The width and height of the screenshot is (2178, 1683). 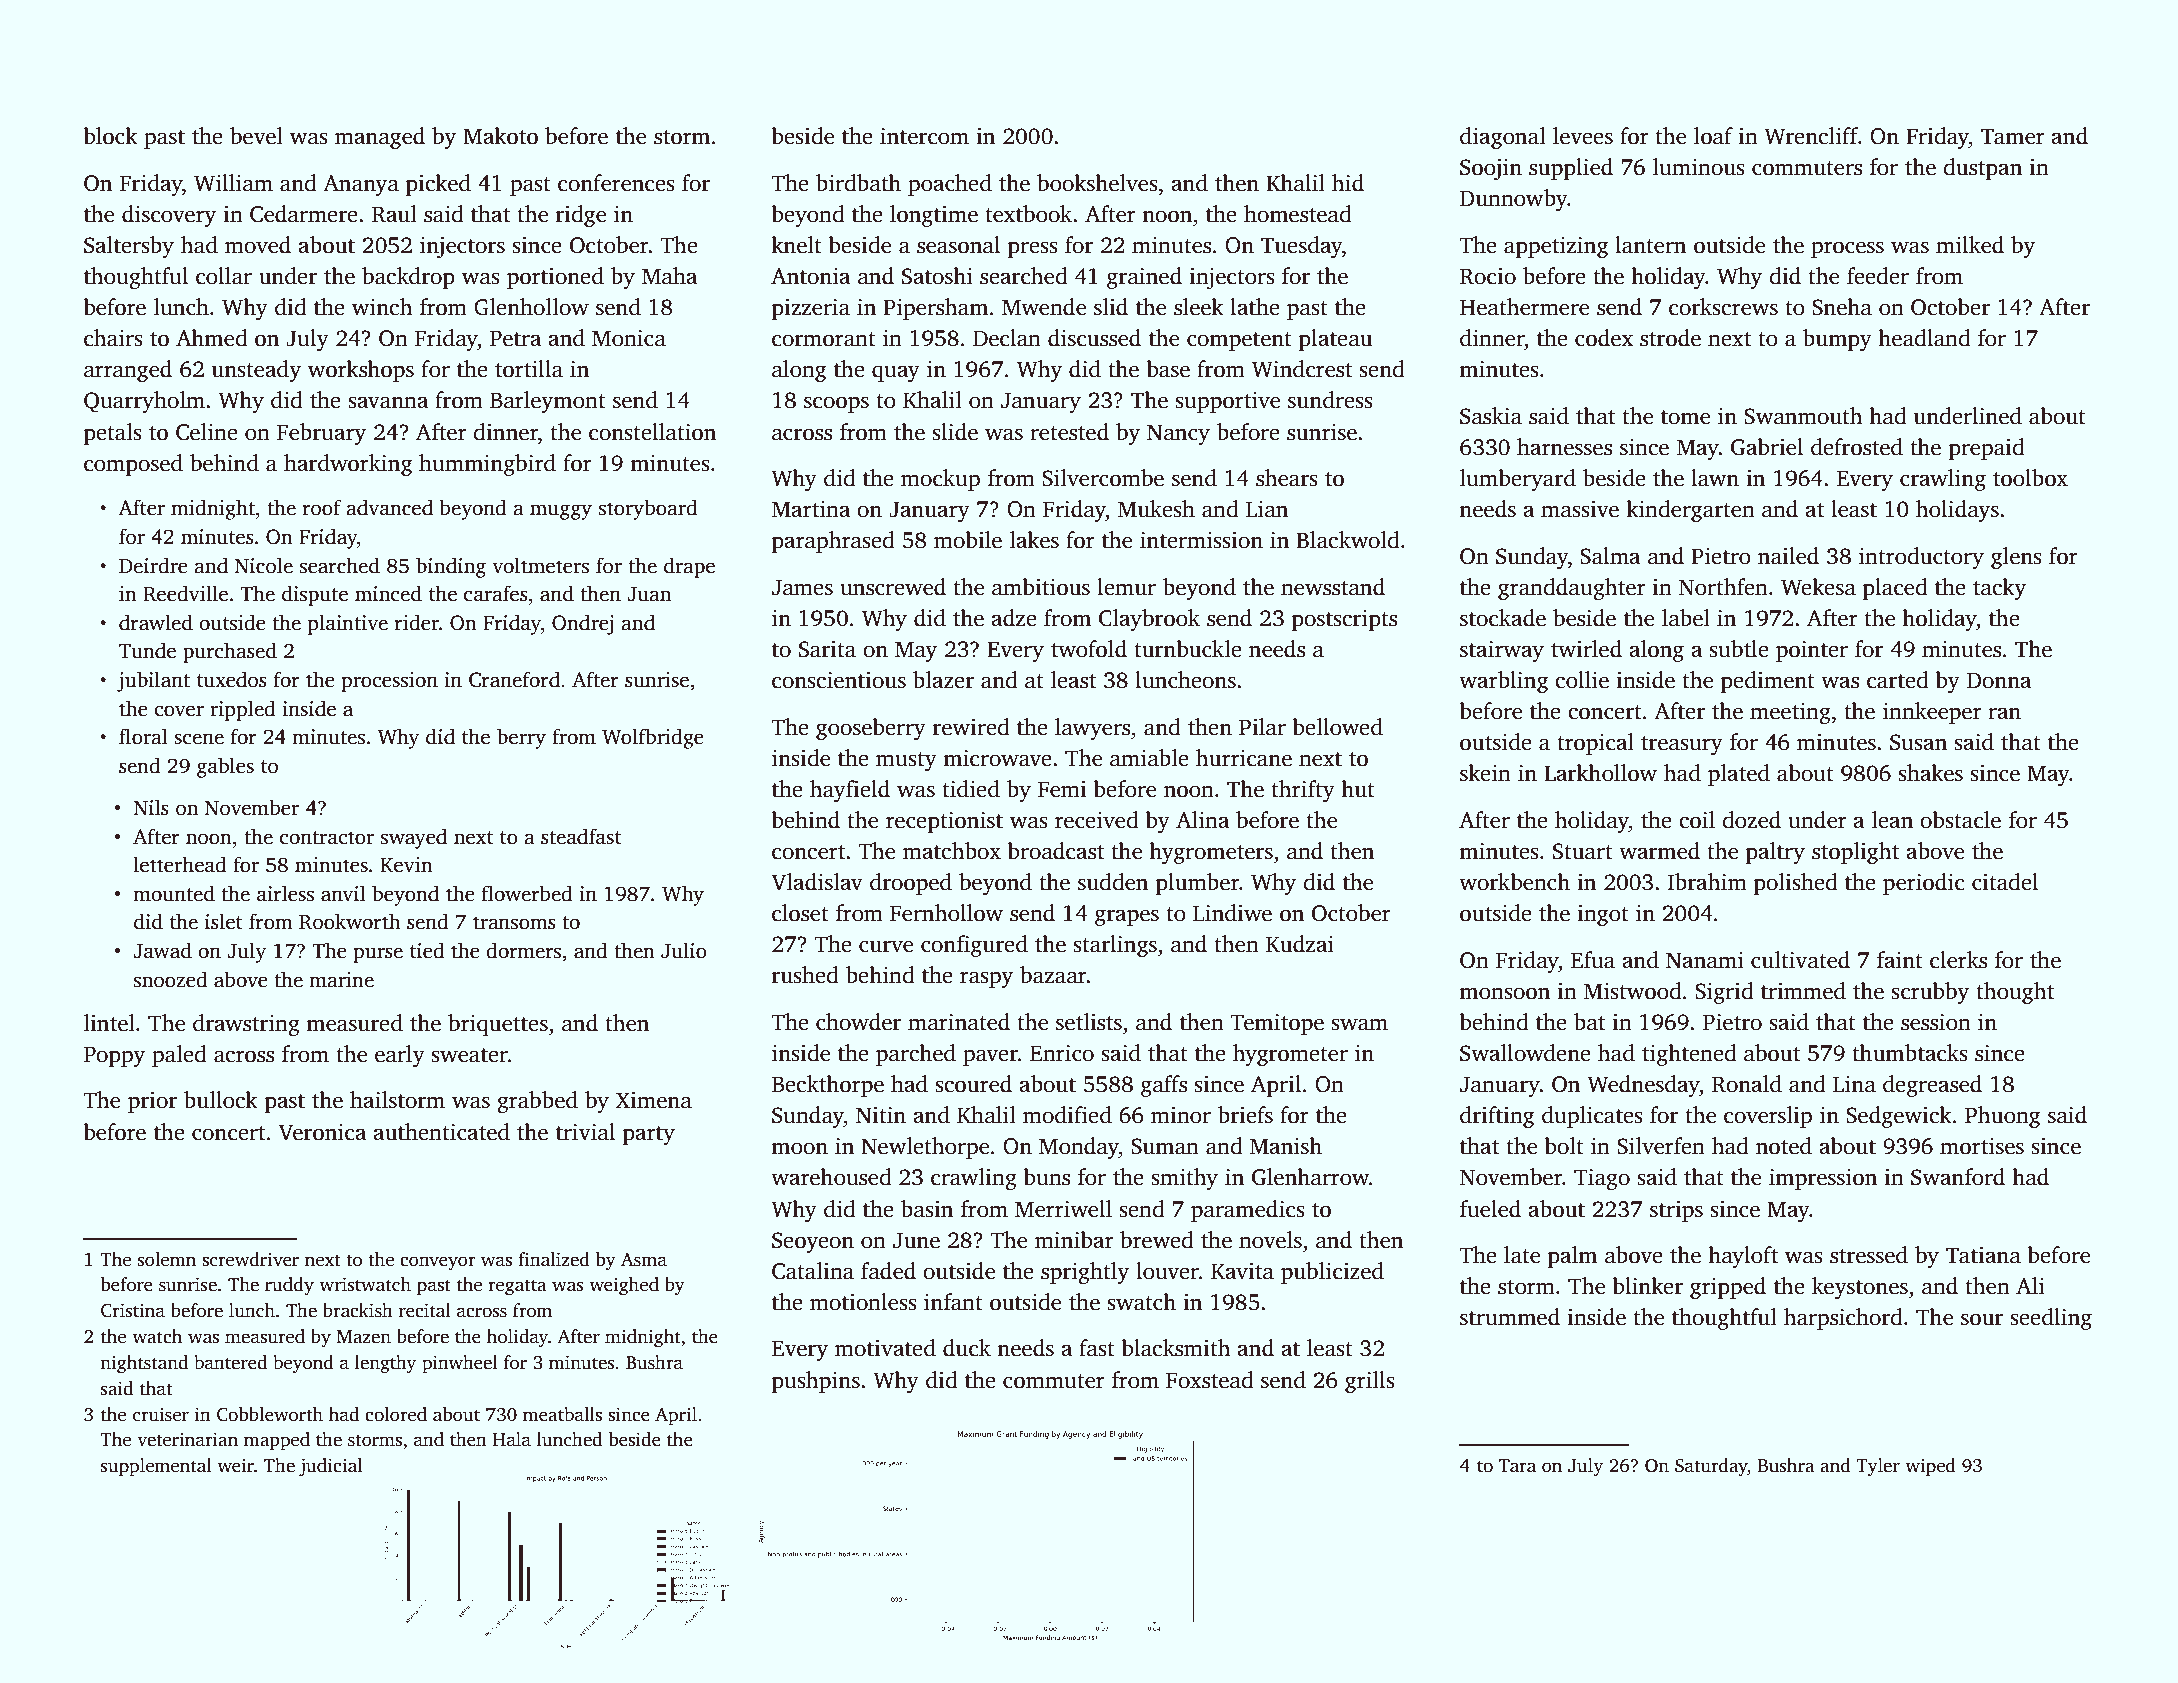 What do you see at coordinates (1650, 245) in the screenshot?
I see `lantern` at bounding box center [1650, 245].
